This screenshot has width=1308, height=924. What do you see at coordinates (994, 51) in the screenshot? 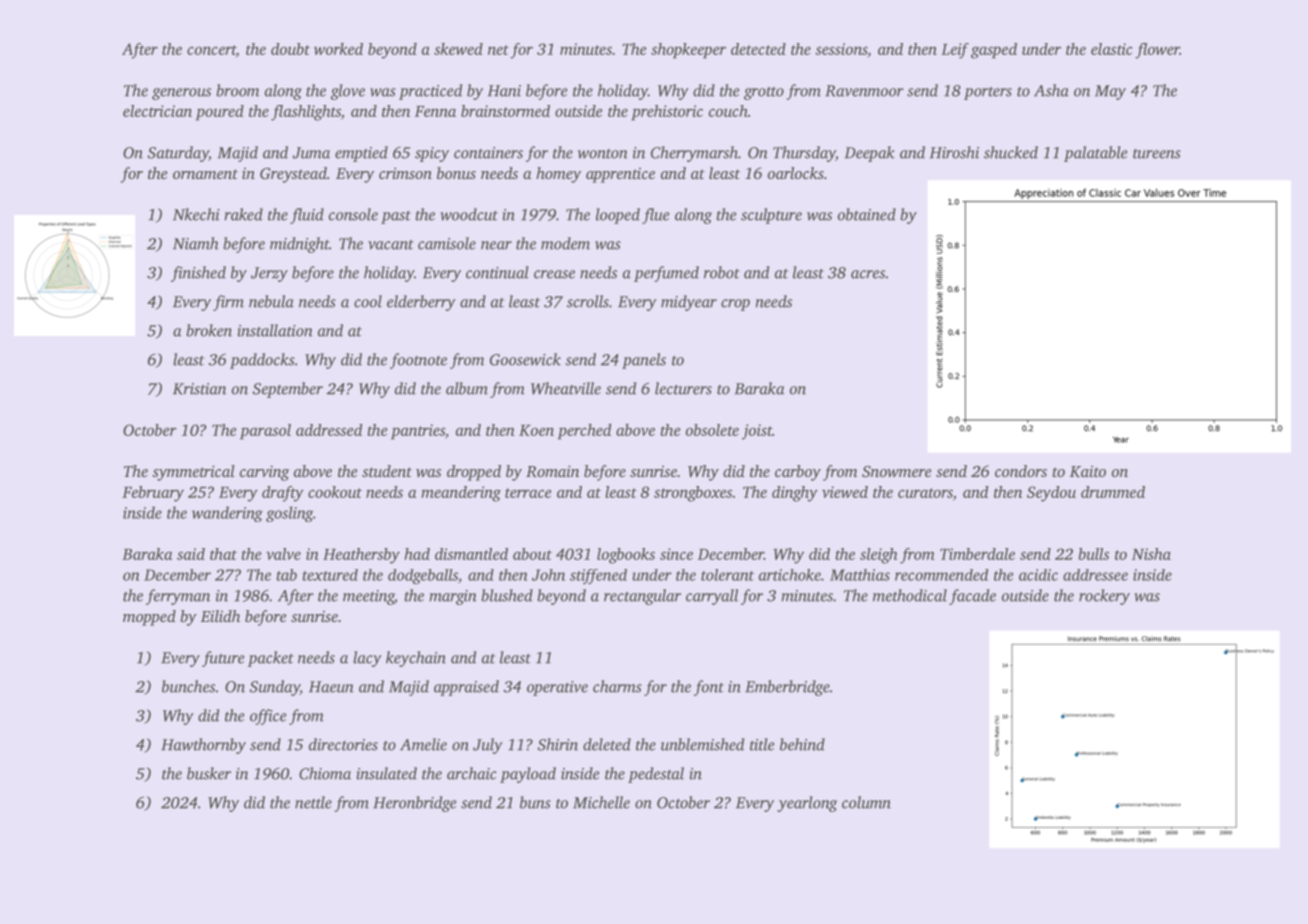
I see `gasped` at bounding box center [994, 51].
